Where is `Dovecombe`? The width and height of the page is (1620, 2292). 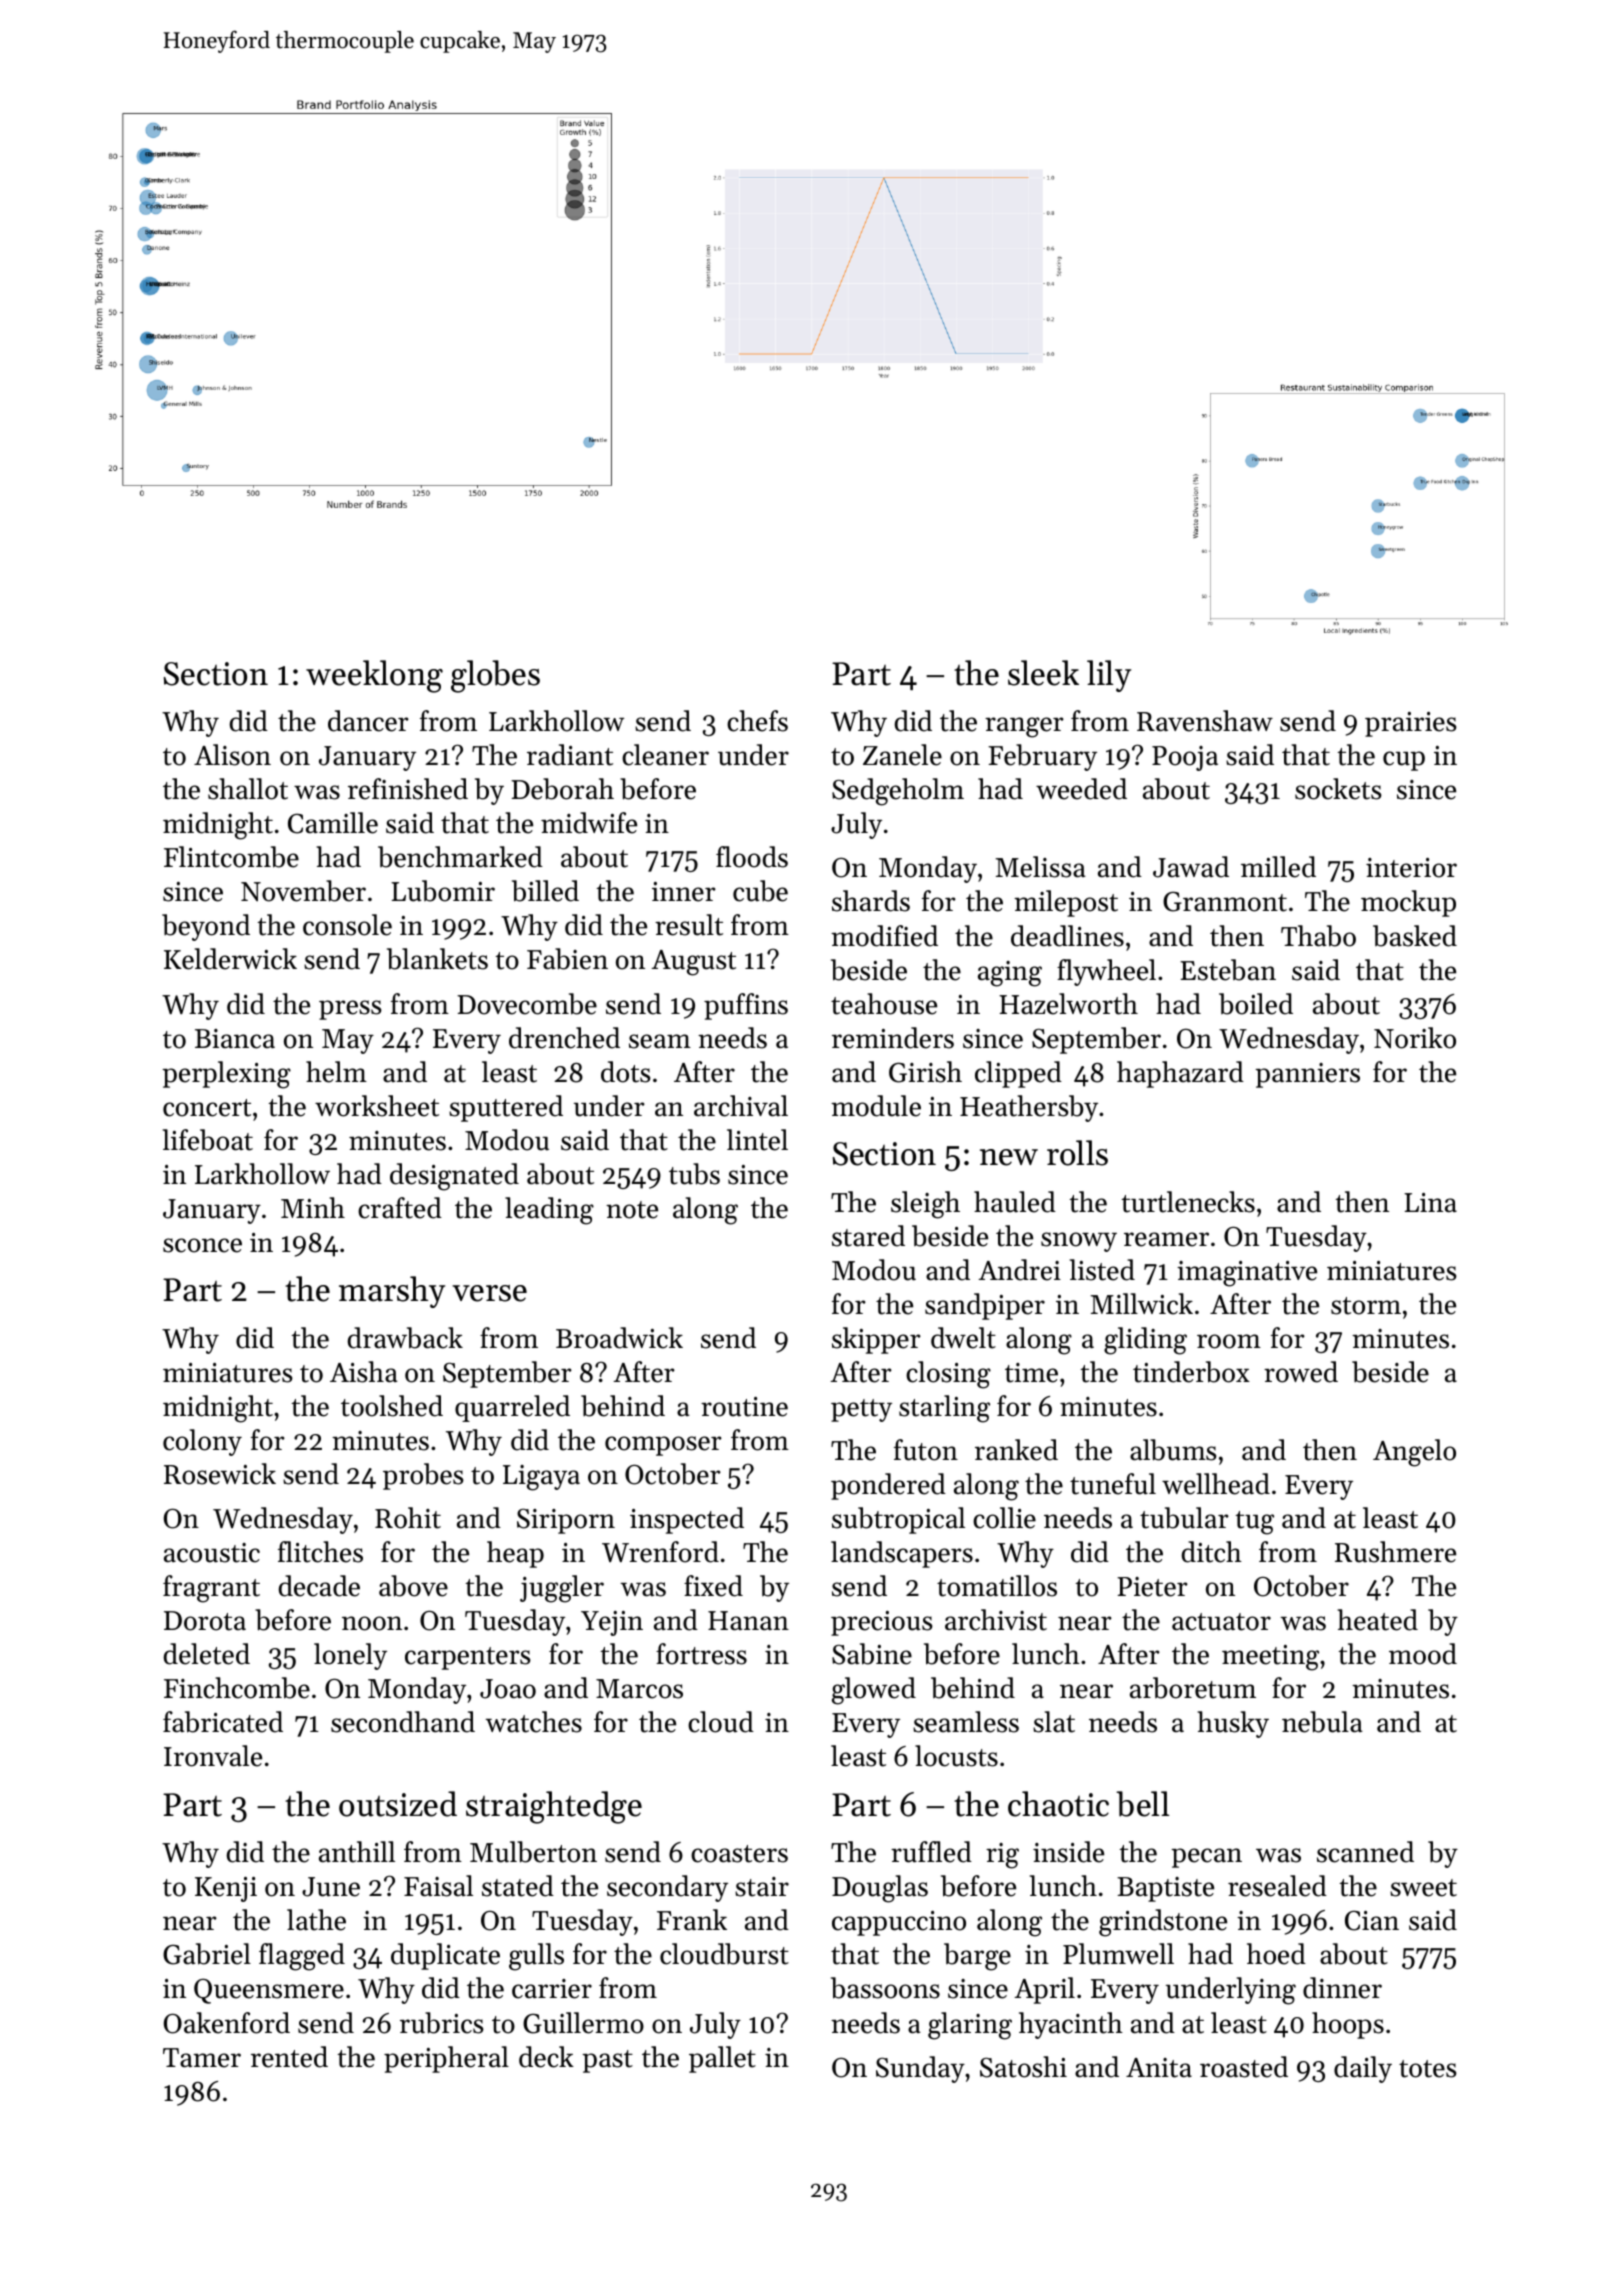
Dovecombe is located at coordinates (527, 1004).
